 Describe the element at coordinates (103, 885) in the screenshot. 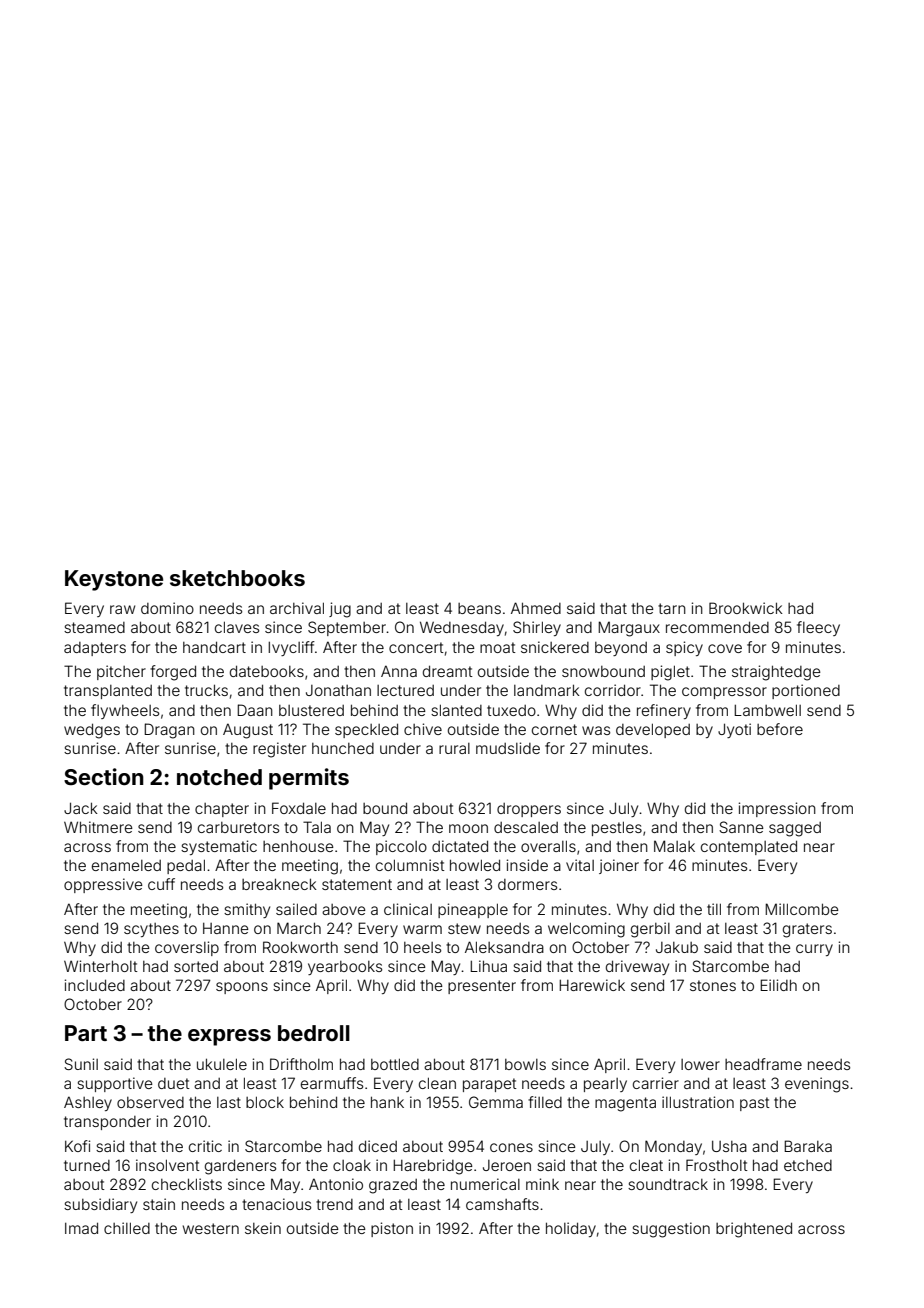

I see `oppressive` at that location.
